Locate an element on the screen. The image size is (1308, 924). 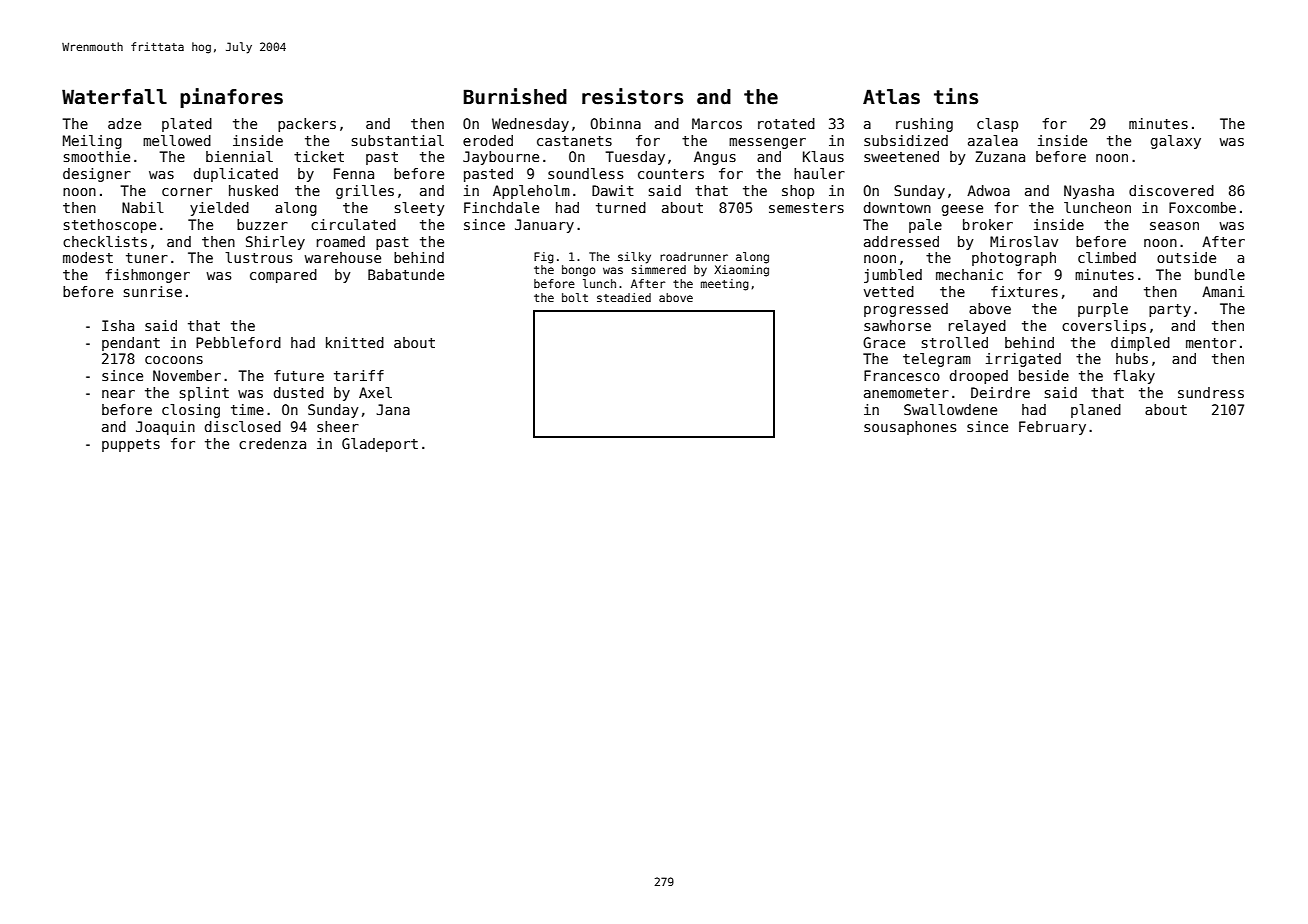
relayed is located at coordinates (977, 327).
